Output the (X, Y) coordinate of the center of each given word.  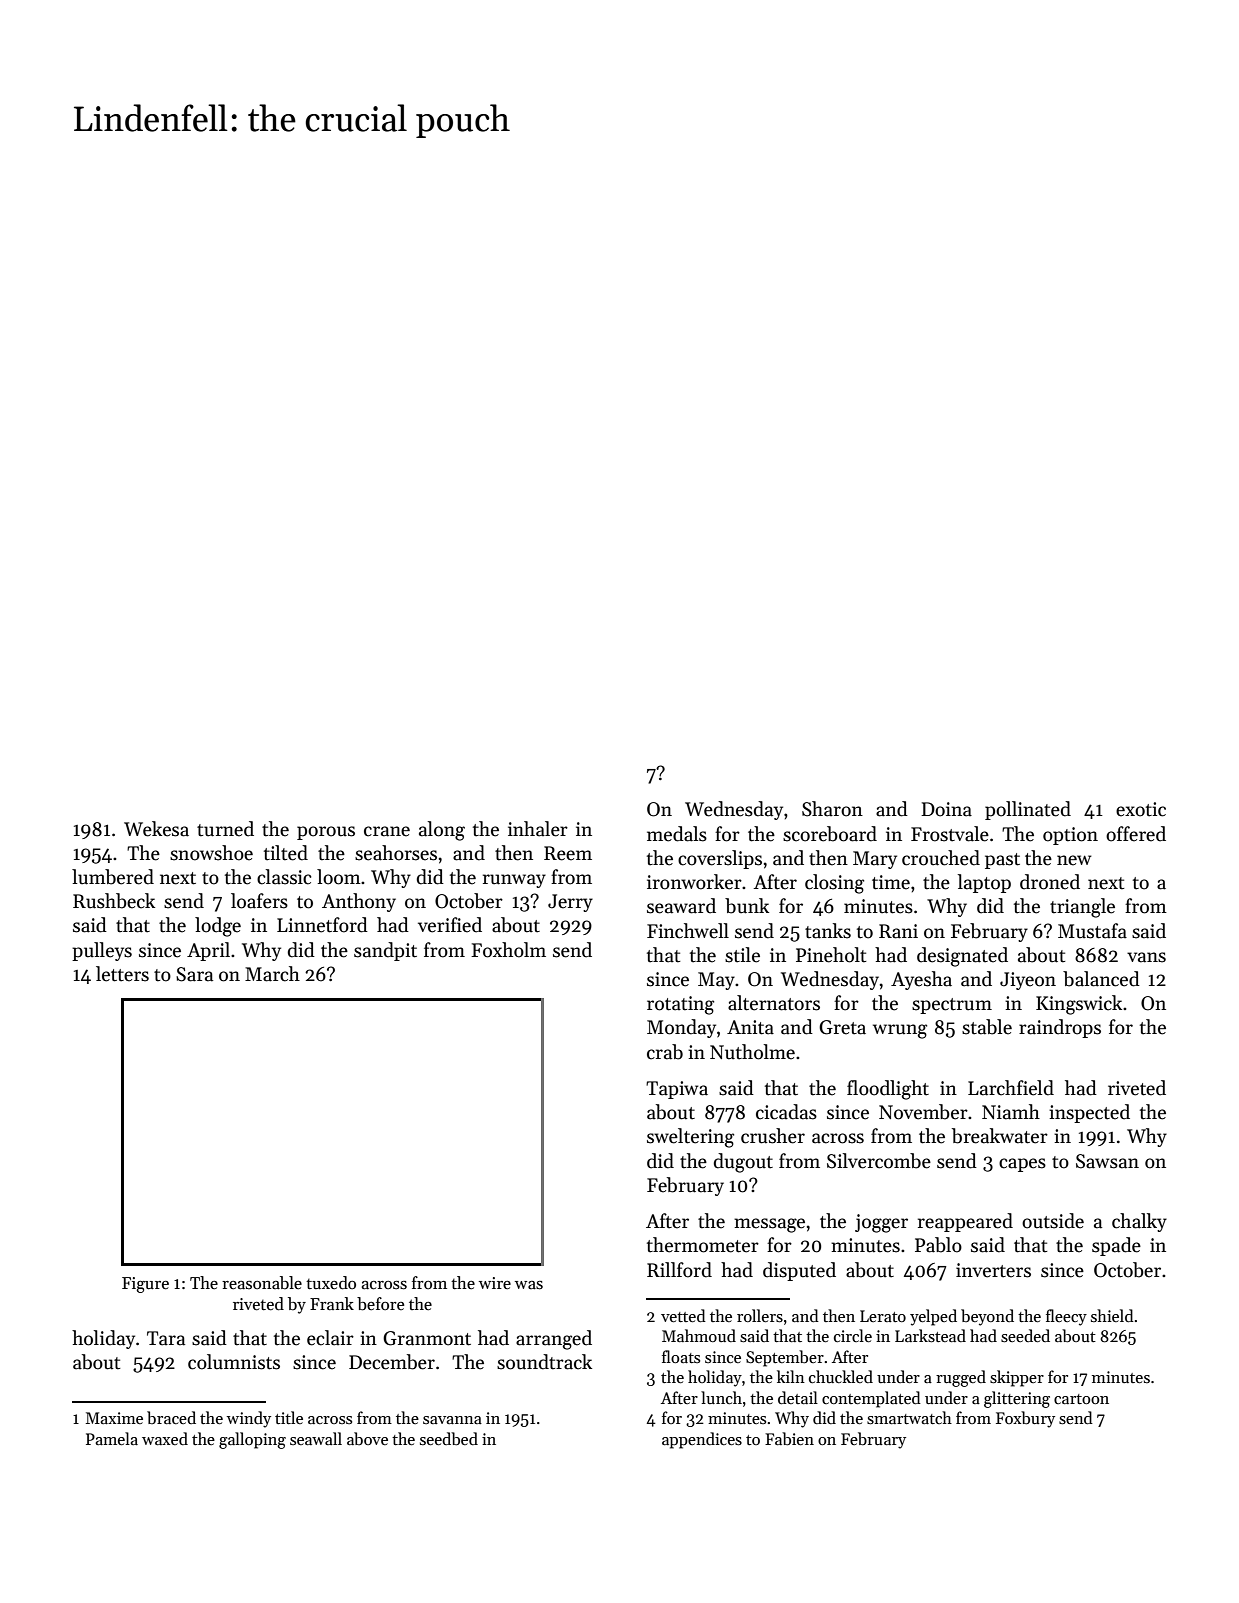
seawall (316, 1438)
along (442, 831)
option (1070, 836)
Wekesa (156, 829)
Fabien (789, 1439)
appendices (702, 1440)
